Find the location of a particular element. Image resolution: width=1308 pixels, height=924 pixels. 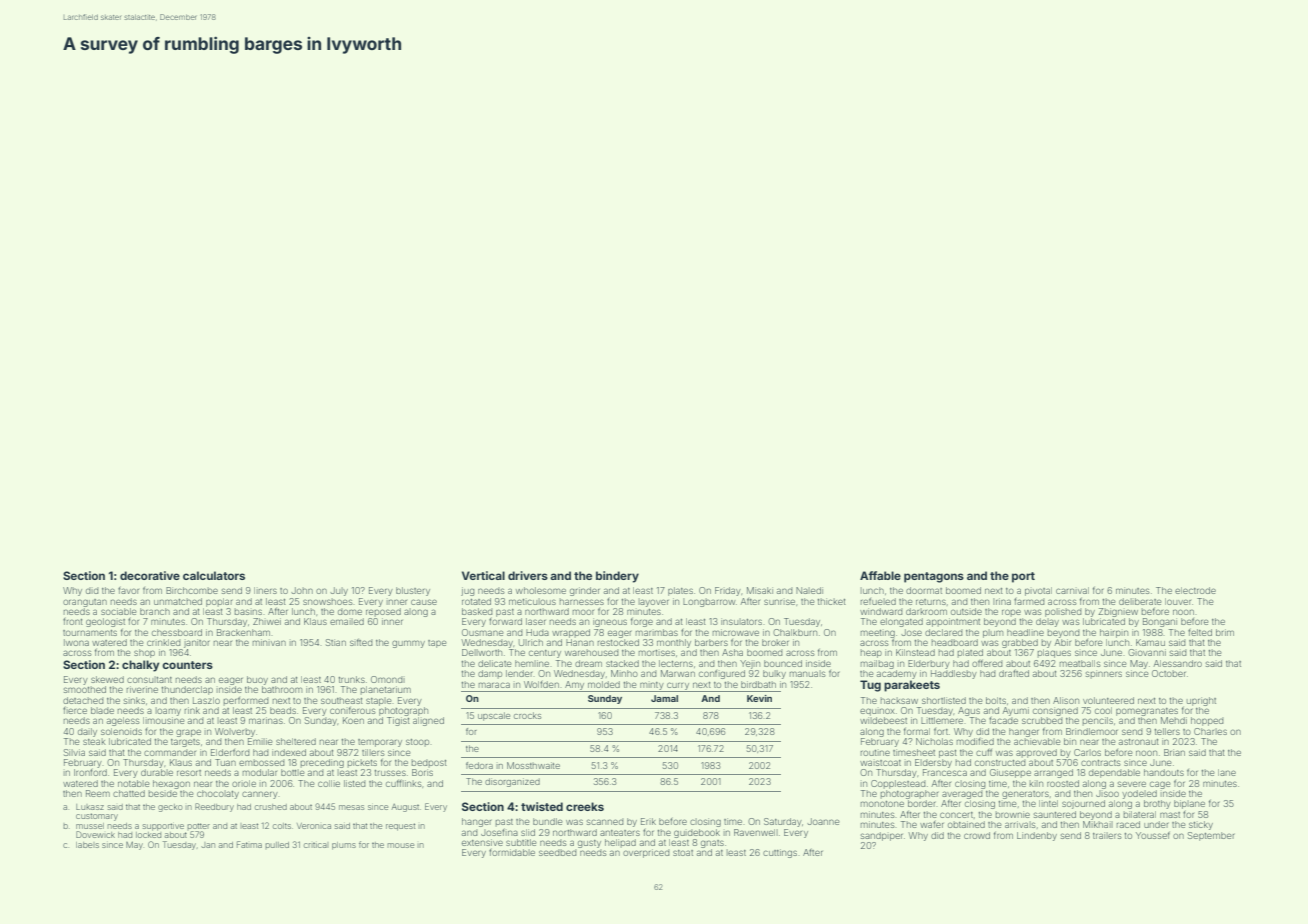

thicket is located at coordinates (832, 601).
